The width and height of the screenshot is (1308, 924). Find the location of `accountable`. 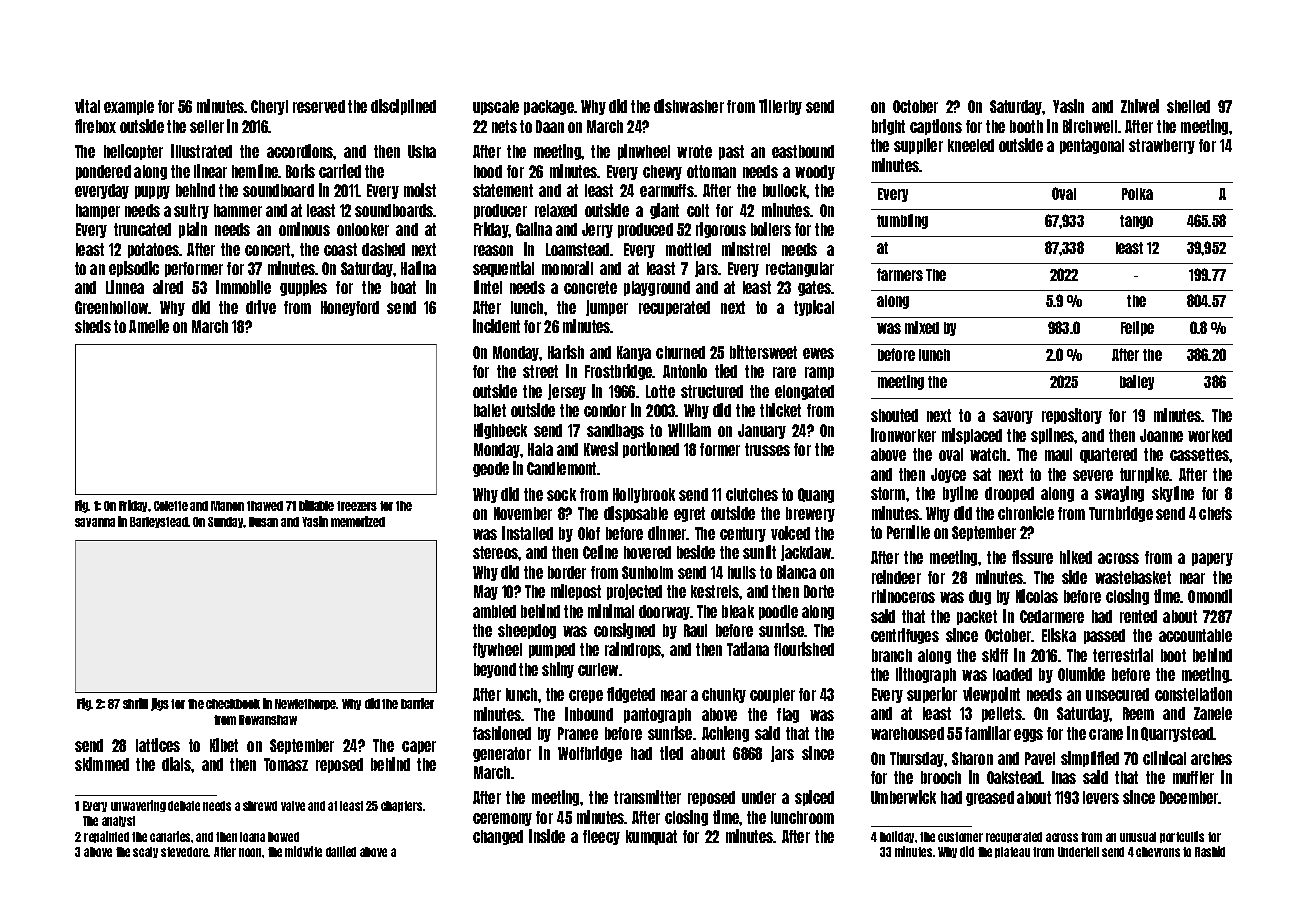

accountable is located at coordinates (1195, 635).
